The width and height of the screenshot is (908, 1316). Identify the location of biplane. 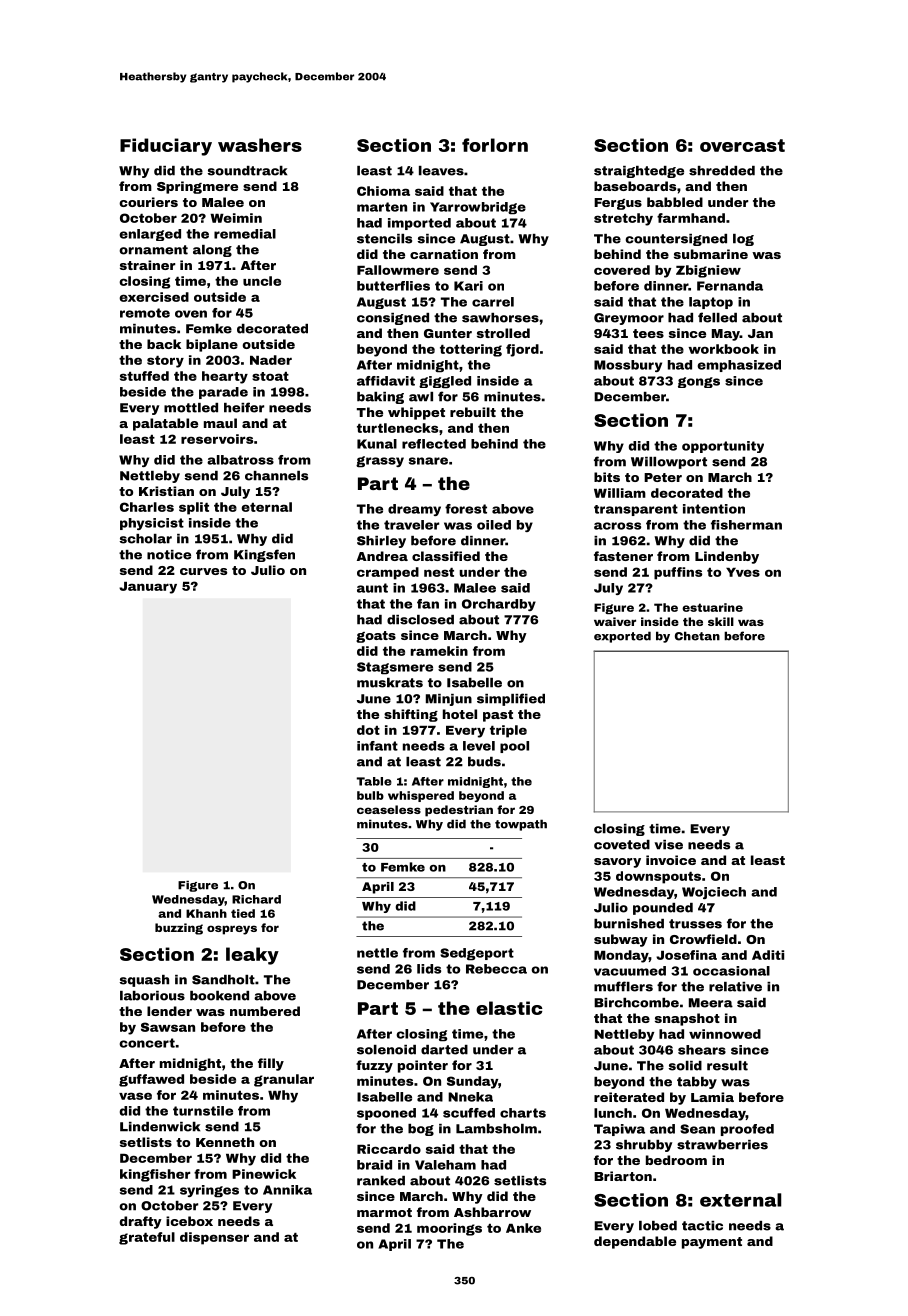
(212, 345).
